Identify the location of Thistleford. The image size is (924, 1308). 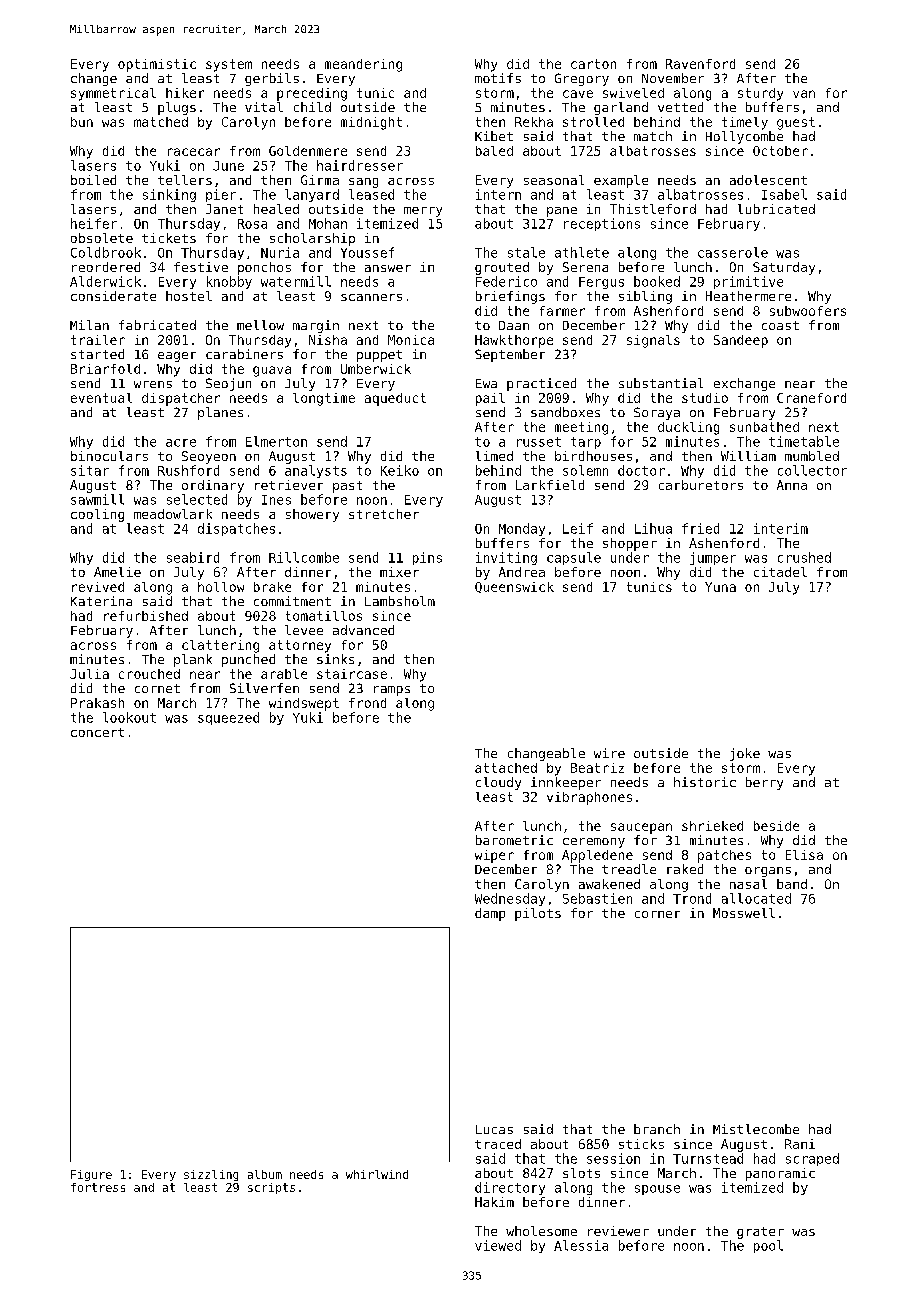
(653, 209).
